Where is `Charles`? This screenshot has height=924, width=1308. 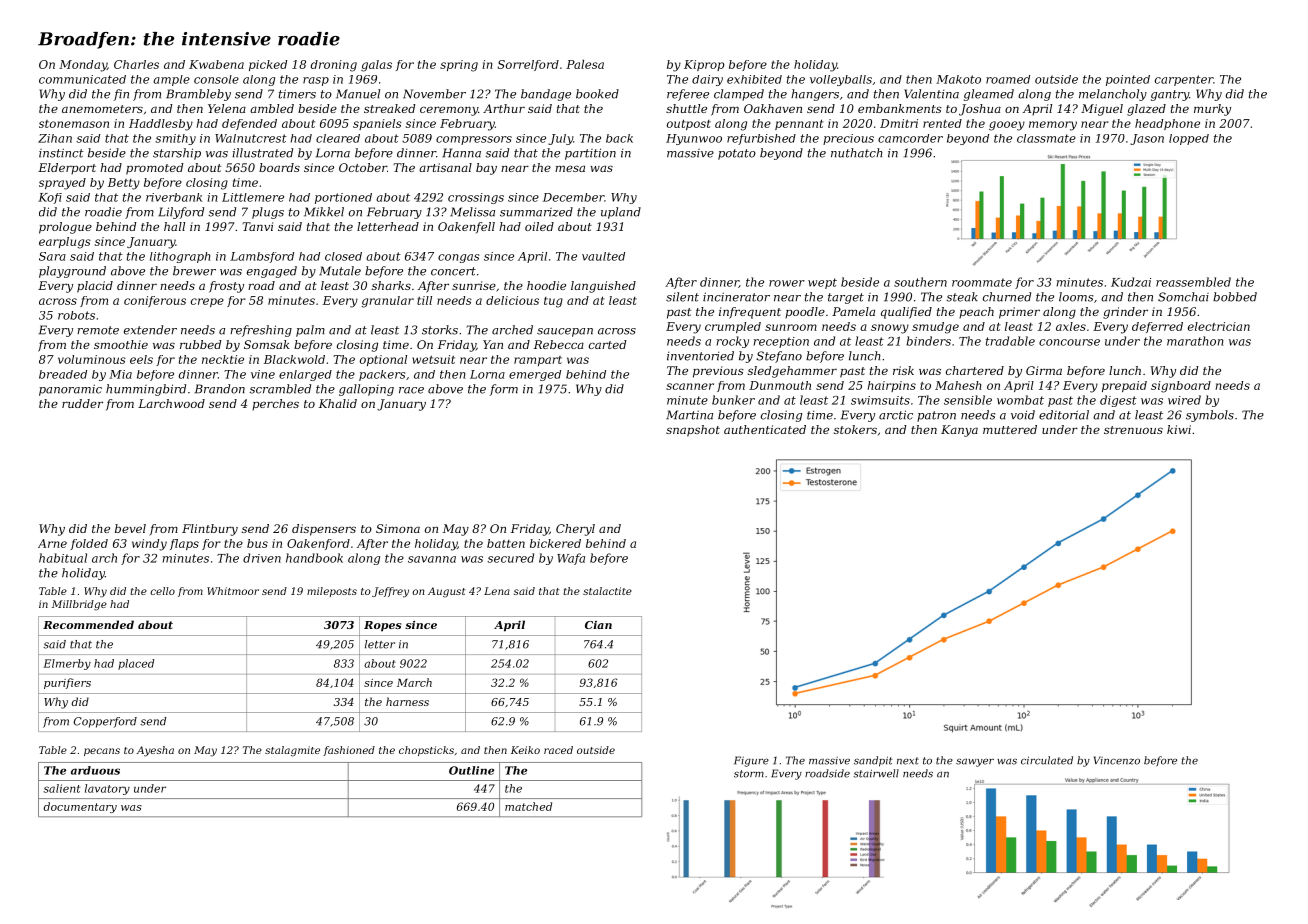 Charles is located at coordinates (136, 64).
